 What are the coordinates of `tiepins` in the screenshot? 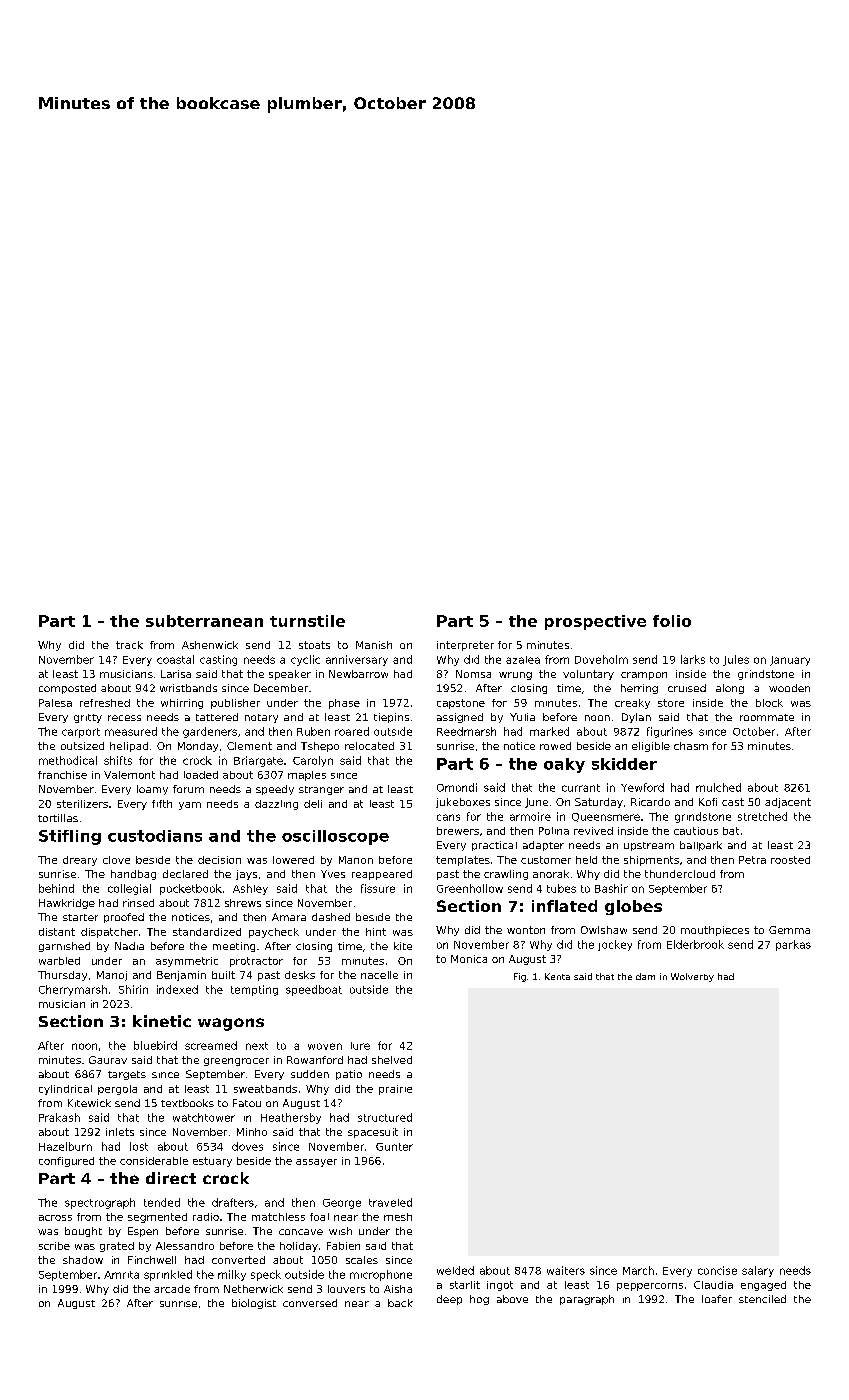 It's located at (391, 718).
